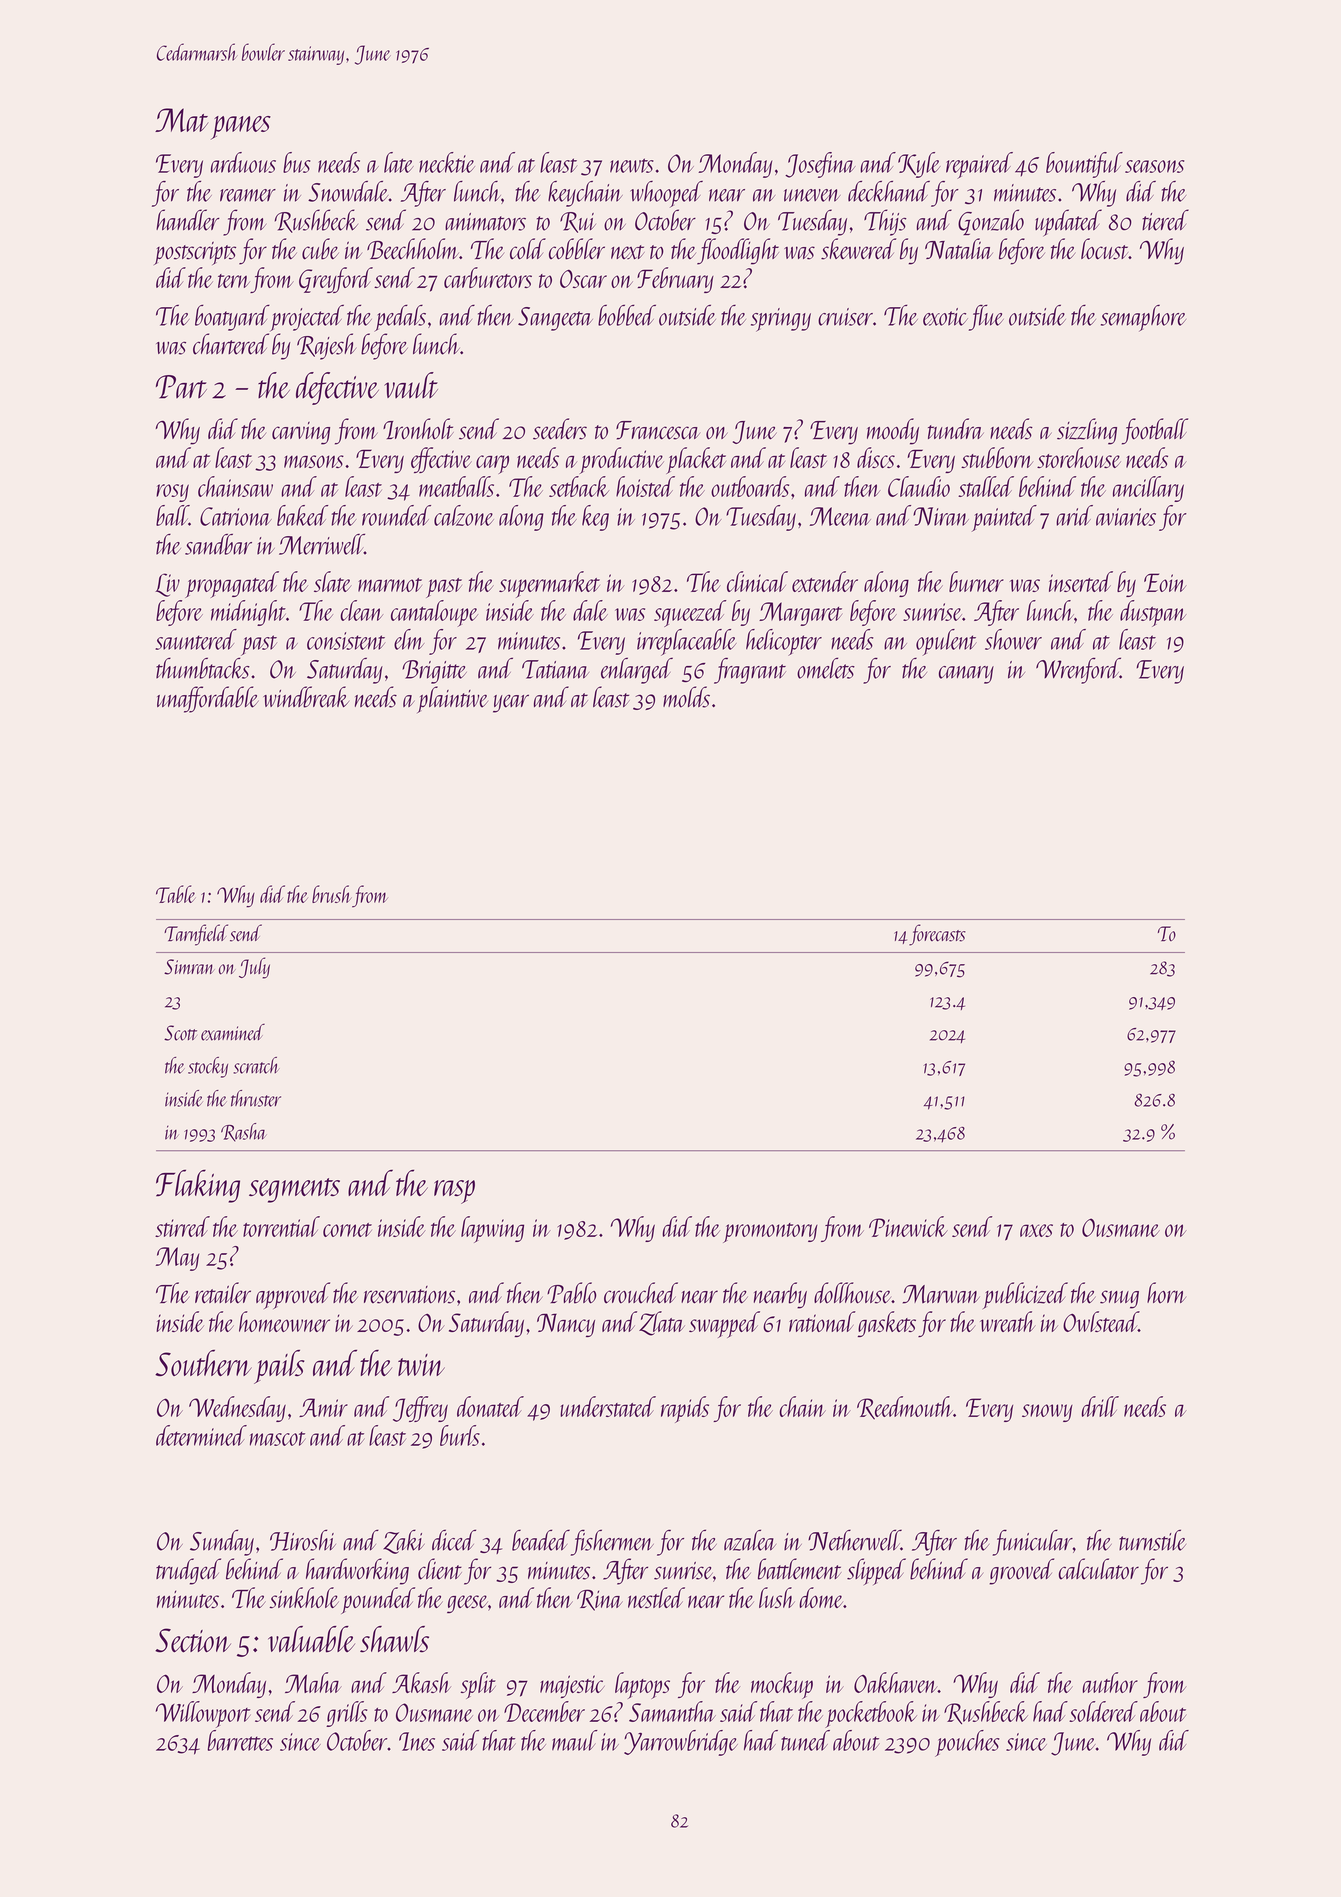  What do you see at coordinates (1166, 1292) in the screenshot?
I see `horn` at bounding box center [1166, 1292].
